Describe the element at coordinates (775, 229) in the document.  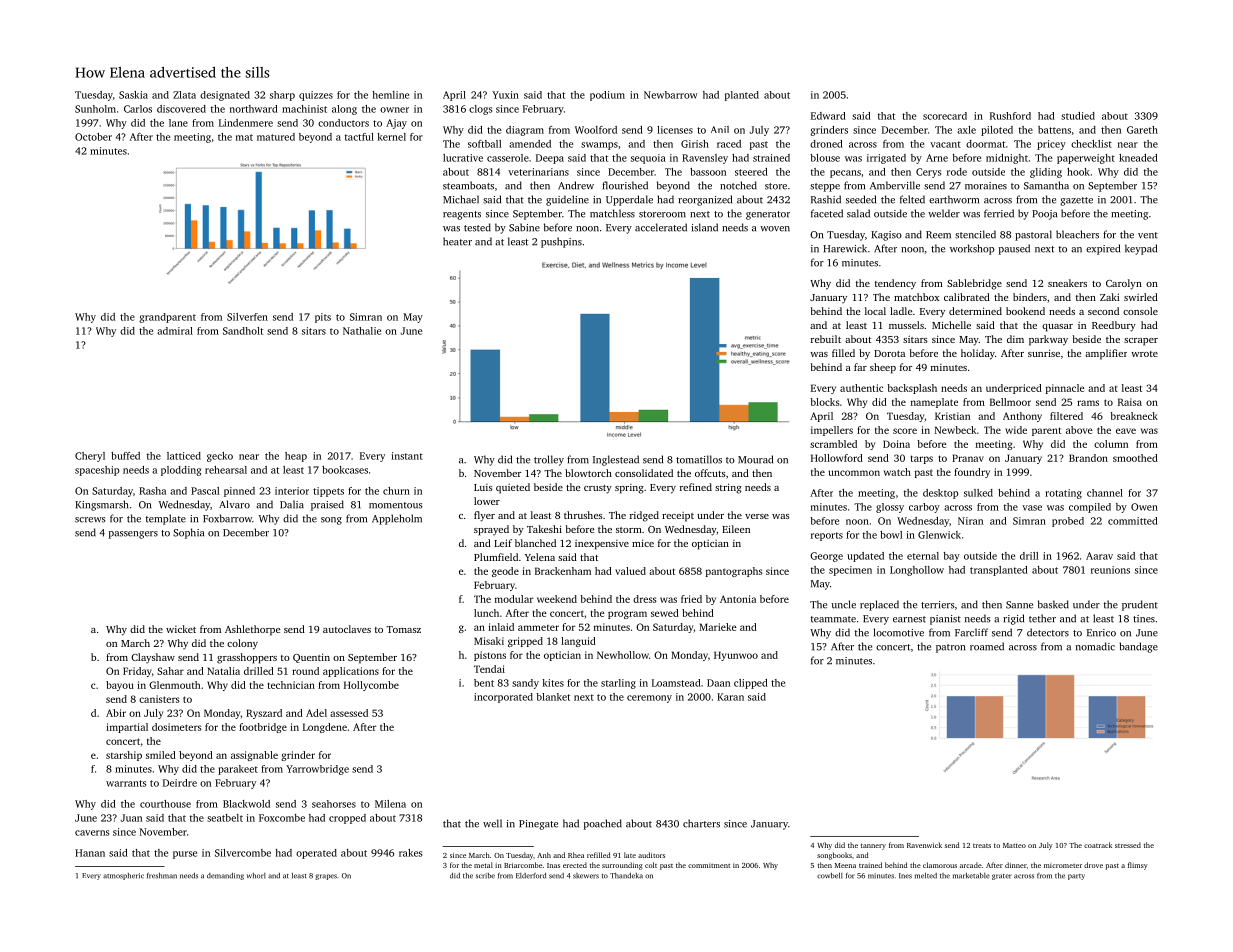
I see `woven` at that location.
